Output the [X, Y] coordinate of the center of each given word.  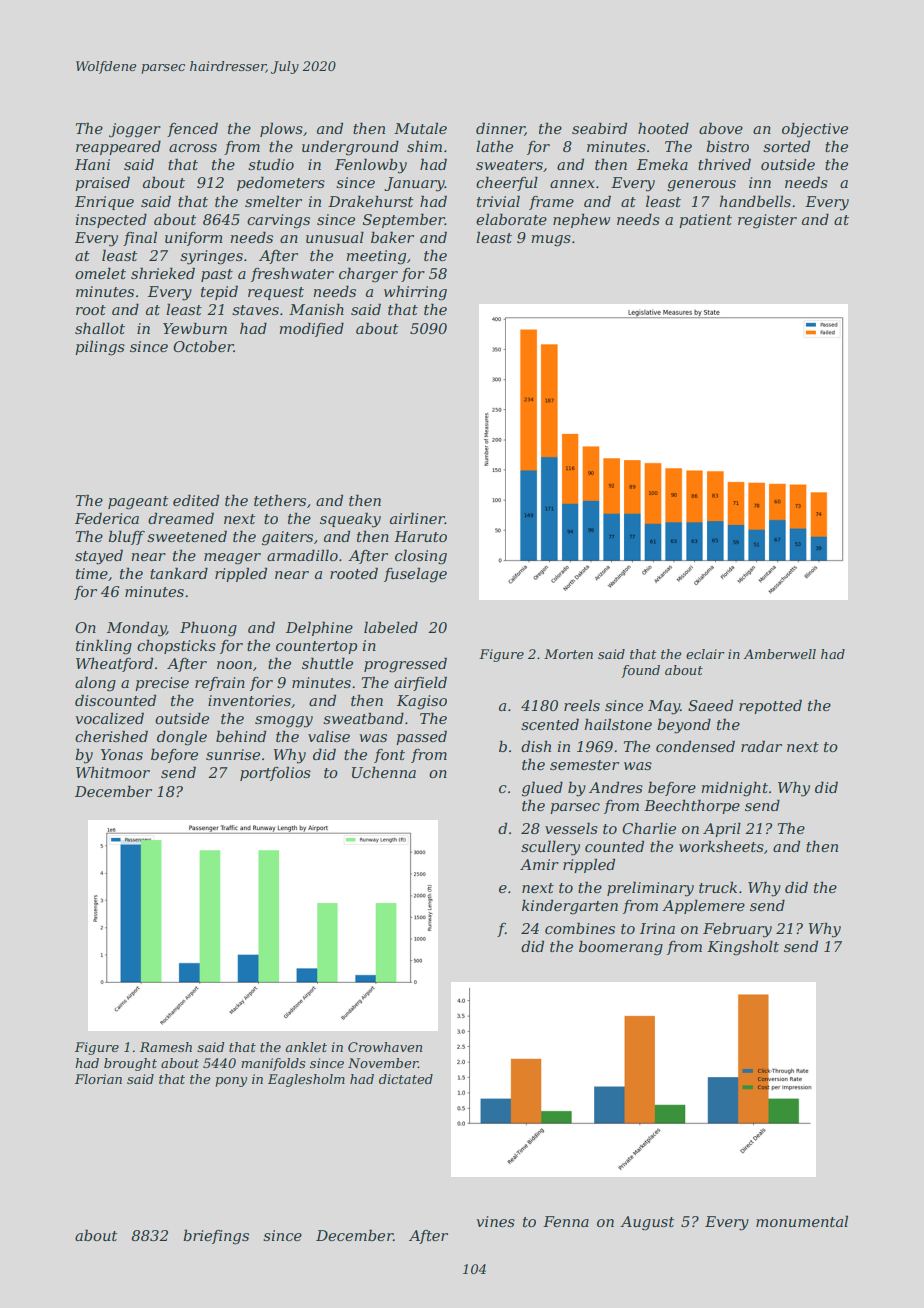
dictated [406, 1079]
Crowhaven [385, 1047]
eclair [705, 654]
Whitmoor [113, 772]
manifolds [273, 1064]
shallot [100, 328]
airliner [417, 518]
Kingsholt [743, 948]
